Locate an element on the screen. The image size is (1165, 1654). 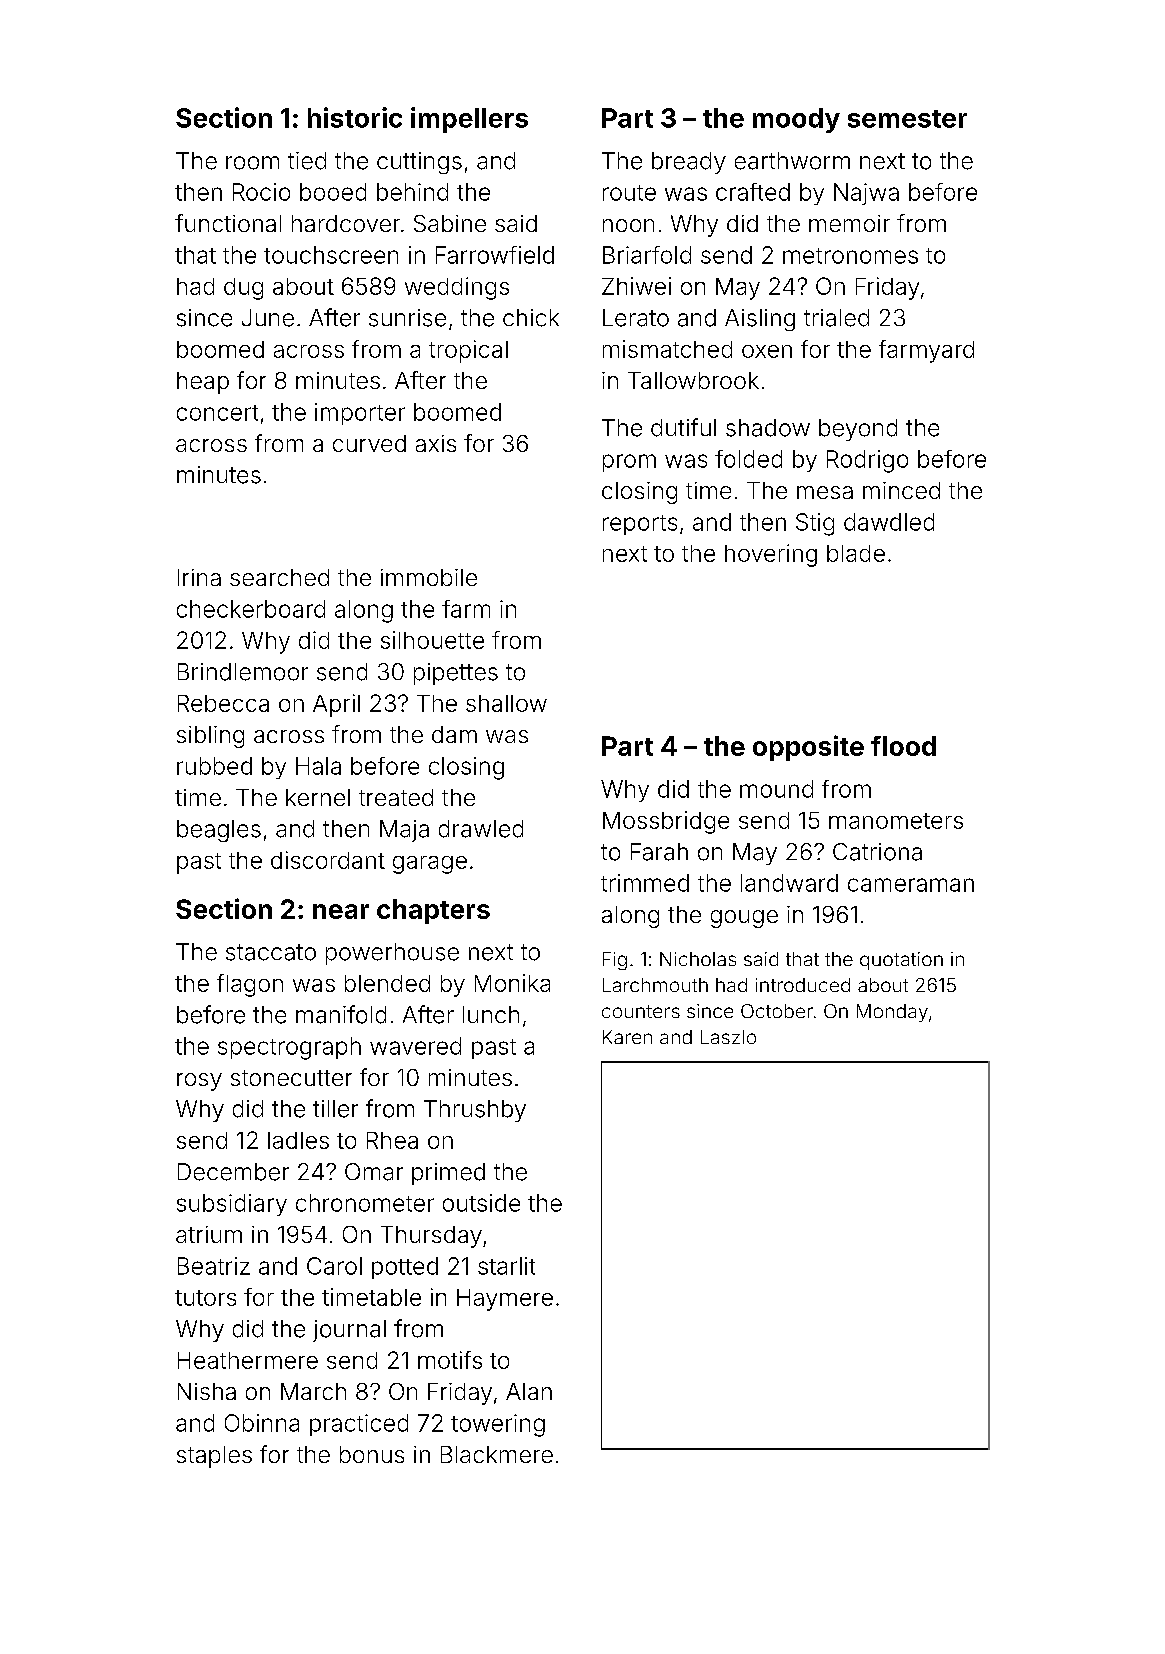
hovering is located at coordinates (771, 555).
